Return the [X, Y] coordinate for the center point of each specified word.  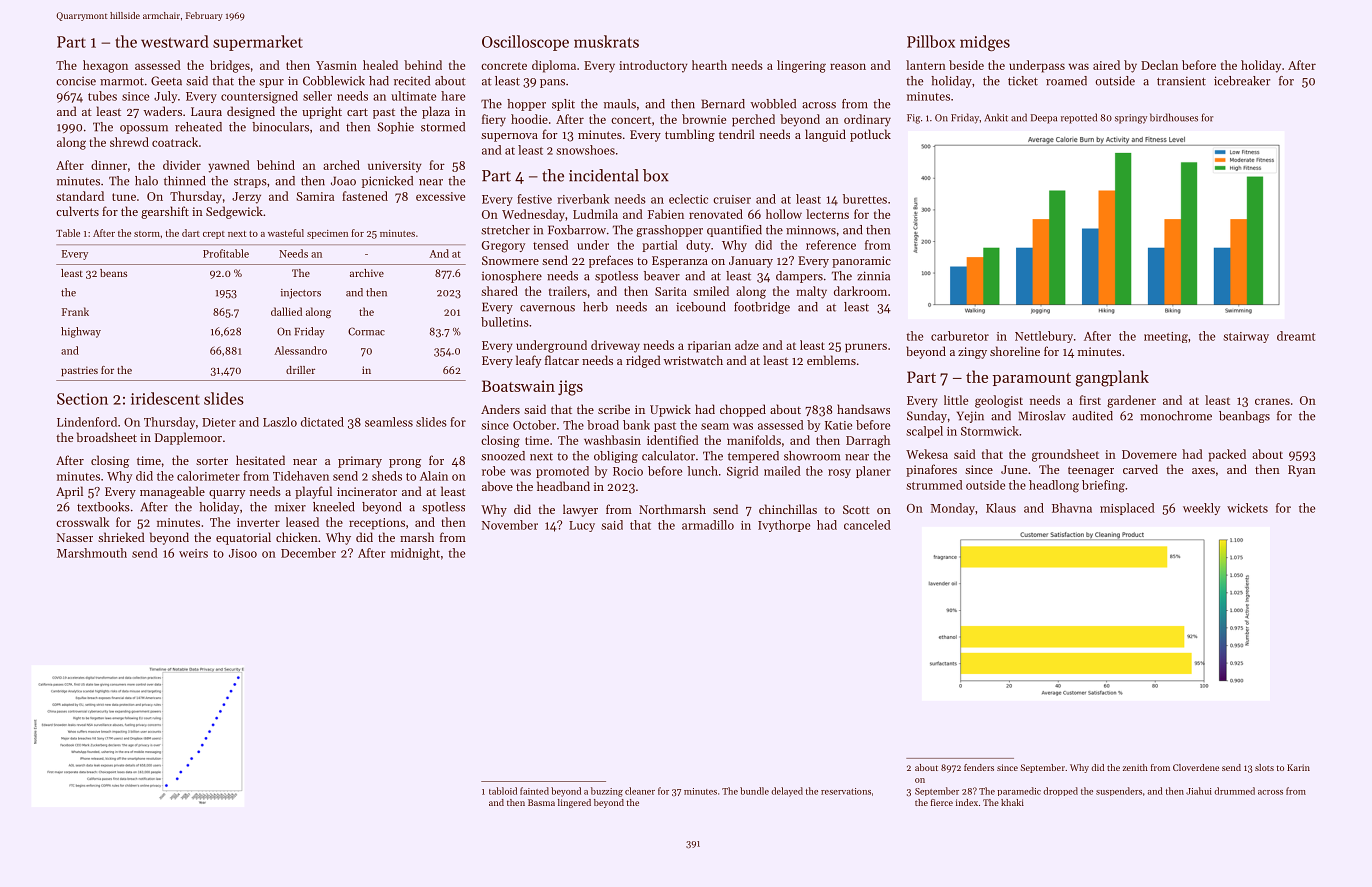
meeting [1166, 337]
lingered [574, 803]
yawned [229, 166]
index [967, 802]
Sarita [671, 291]
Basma [541, 802]
